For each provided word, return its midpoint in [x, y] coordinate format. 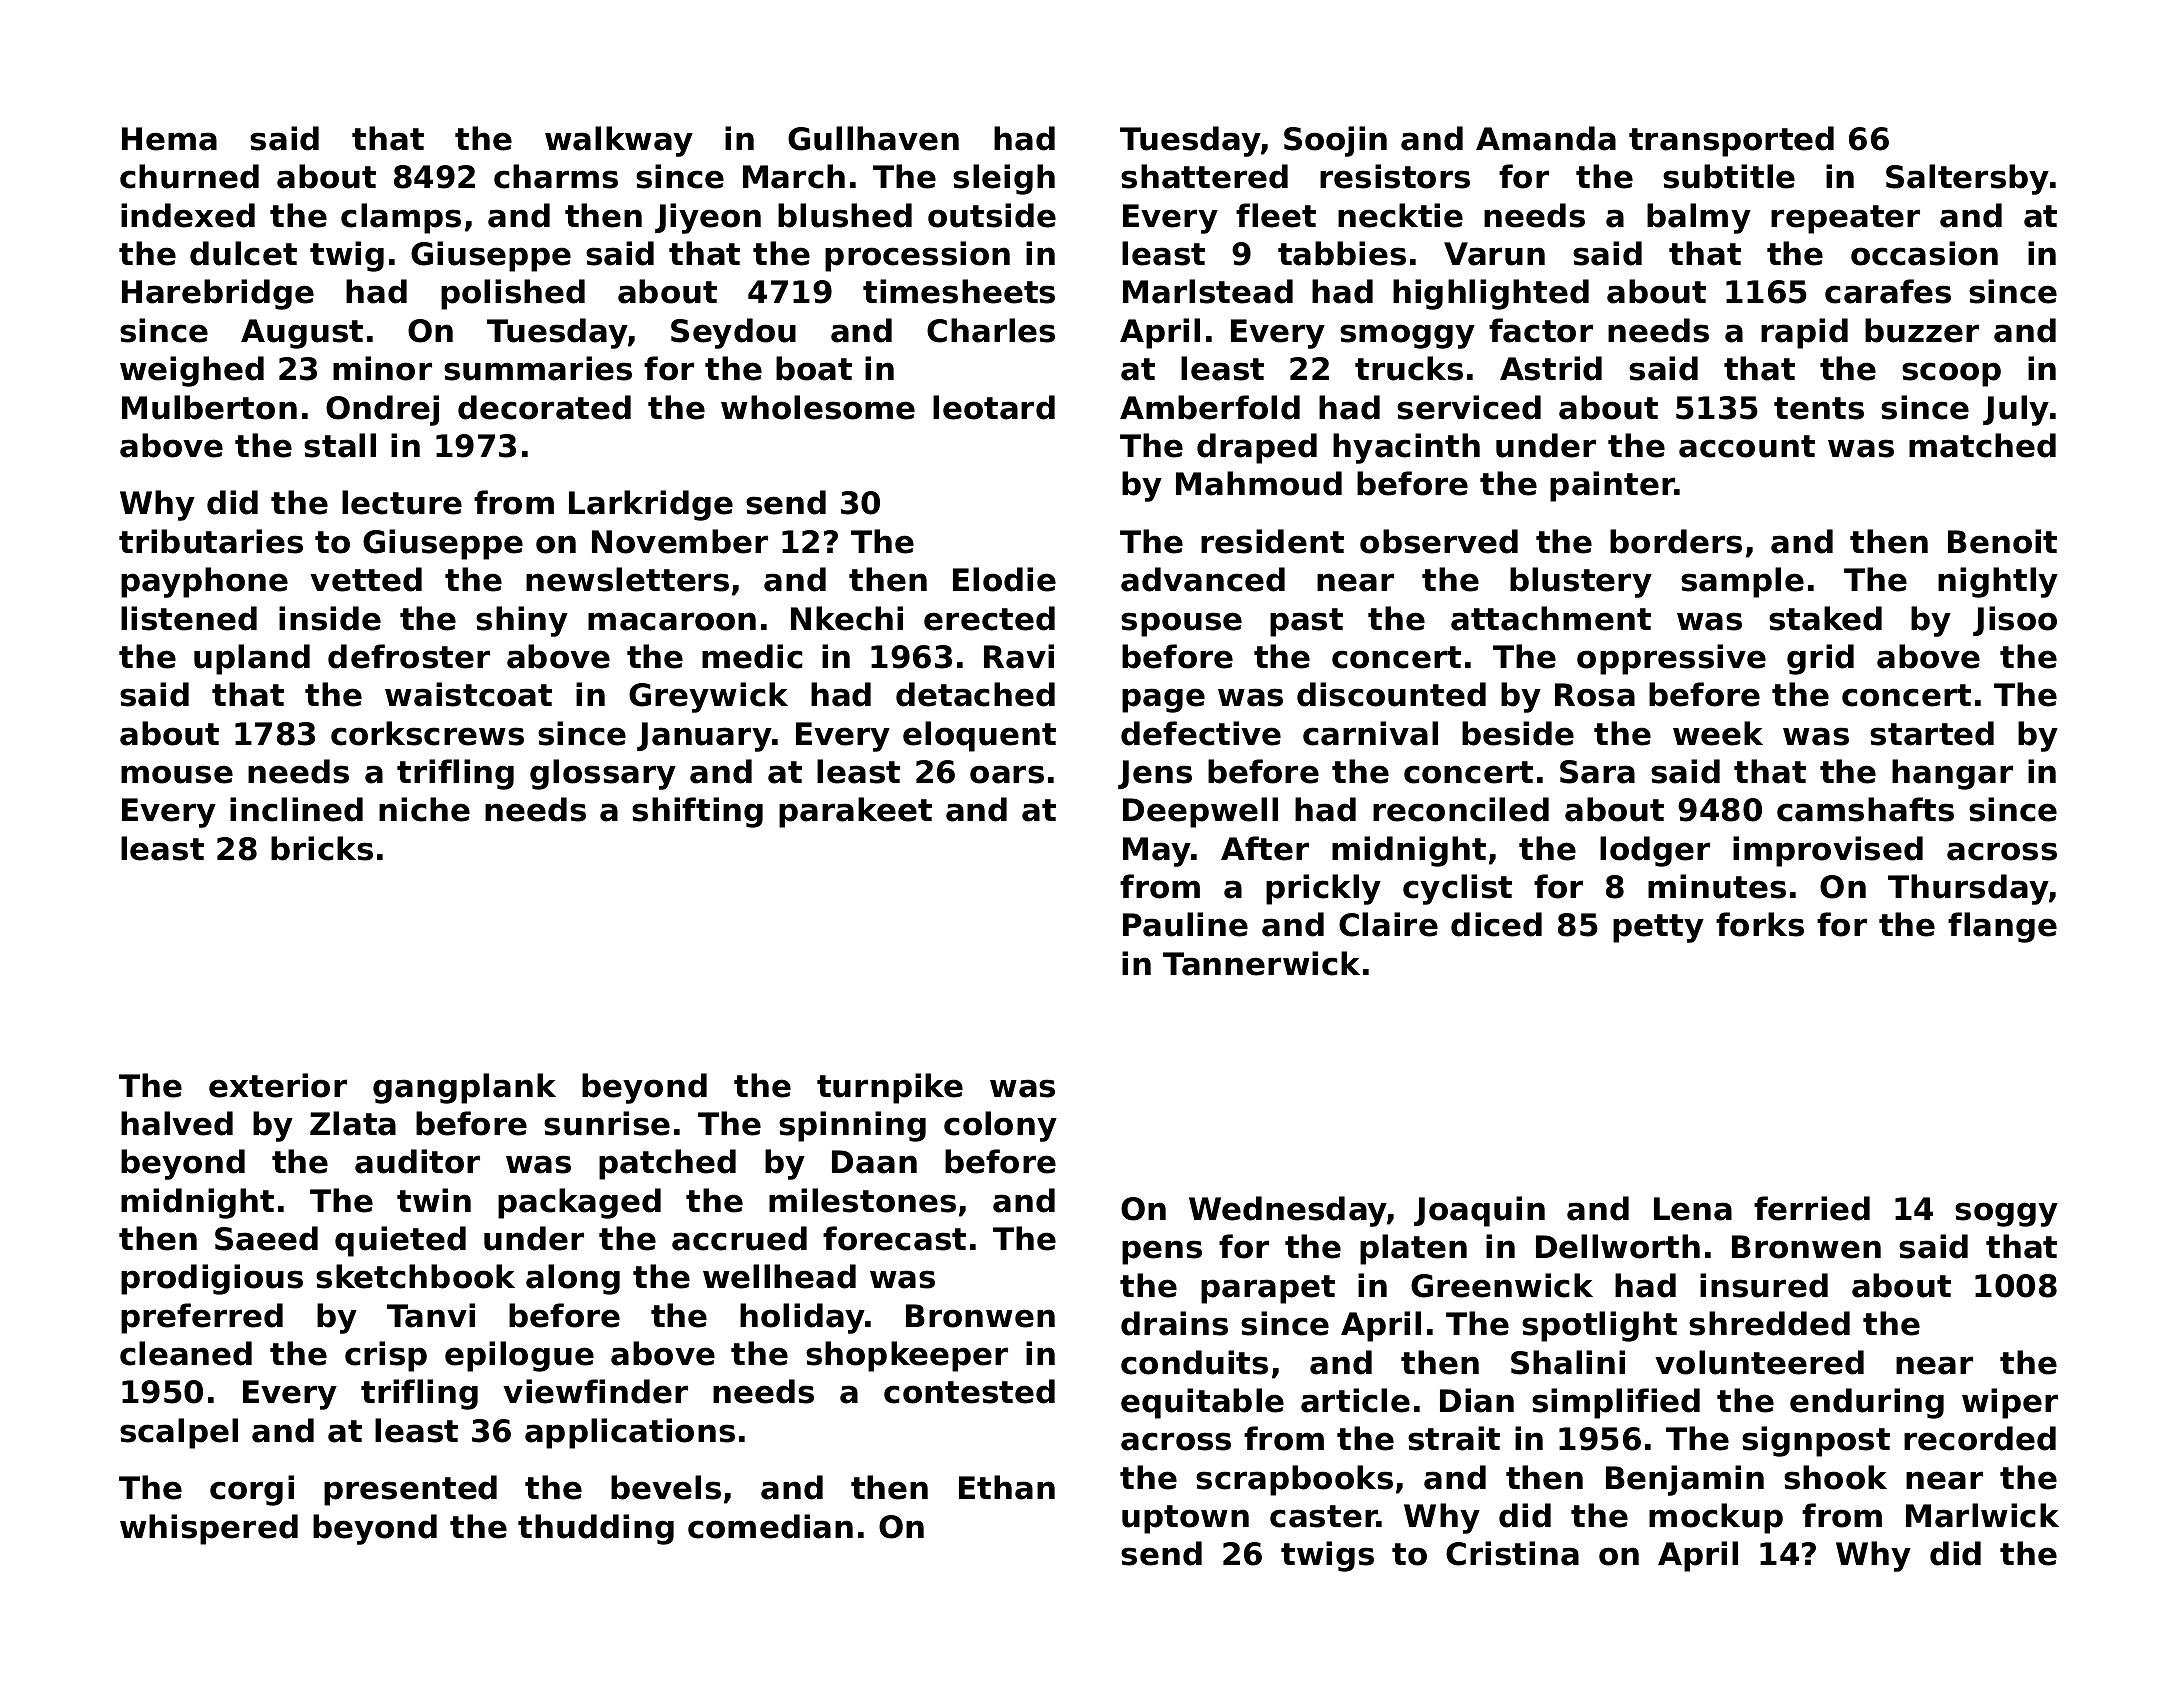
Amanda [1546, 138]
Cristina [1512, 1553]
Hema [169, 139]
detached [975, 694]
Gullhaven [873, 138]
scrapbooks [1294, 1480]
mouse [177, 774]
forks [1760, 924]
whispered [209, 1529]
